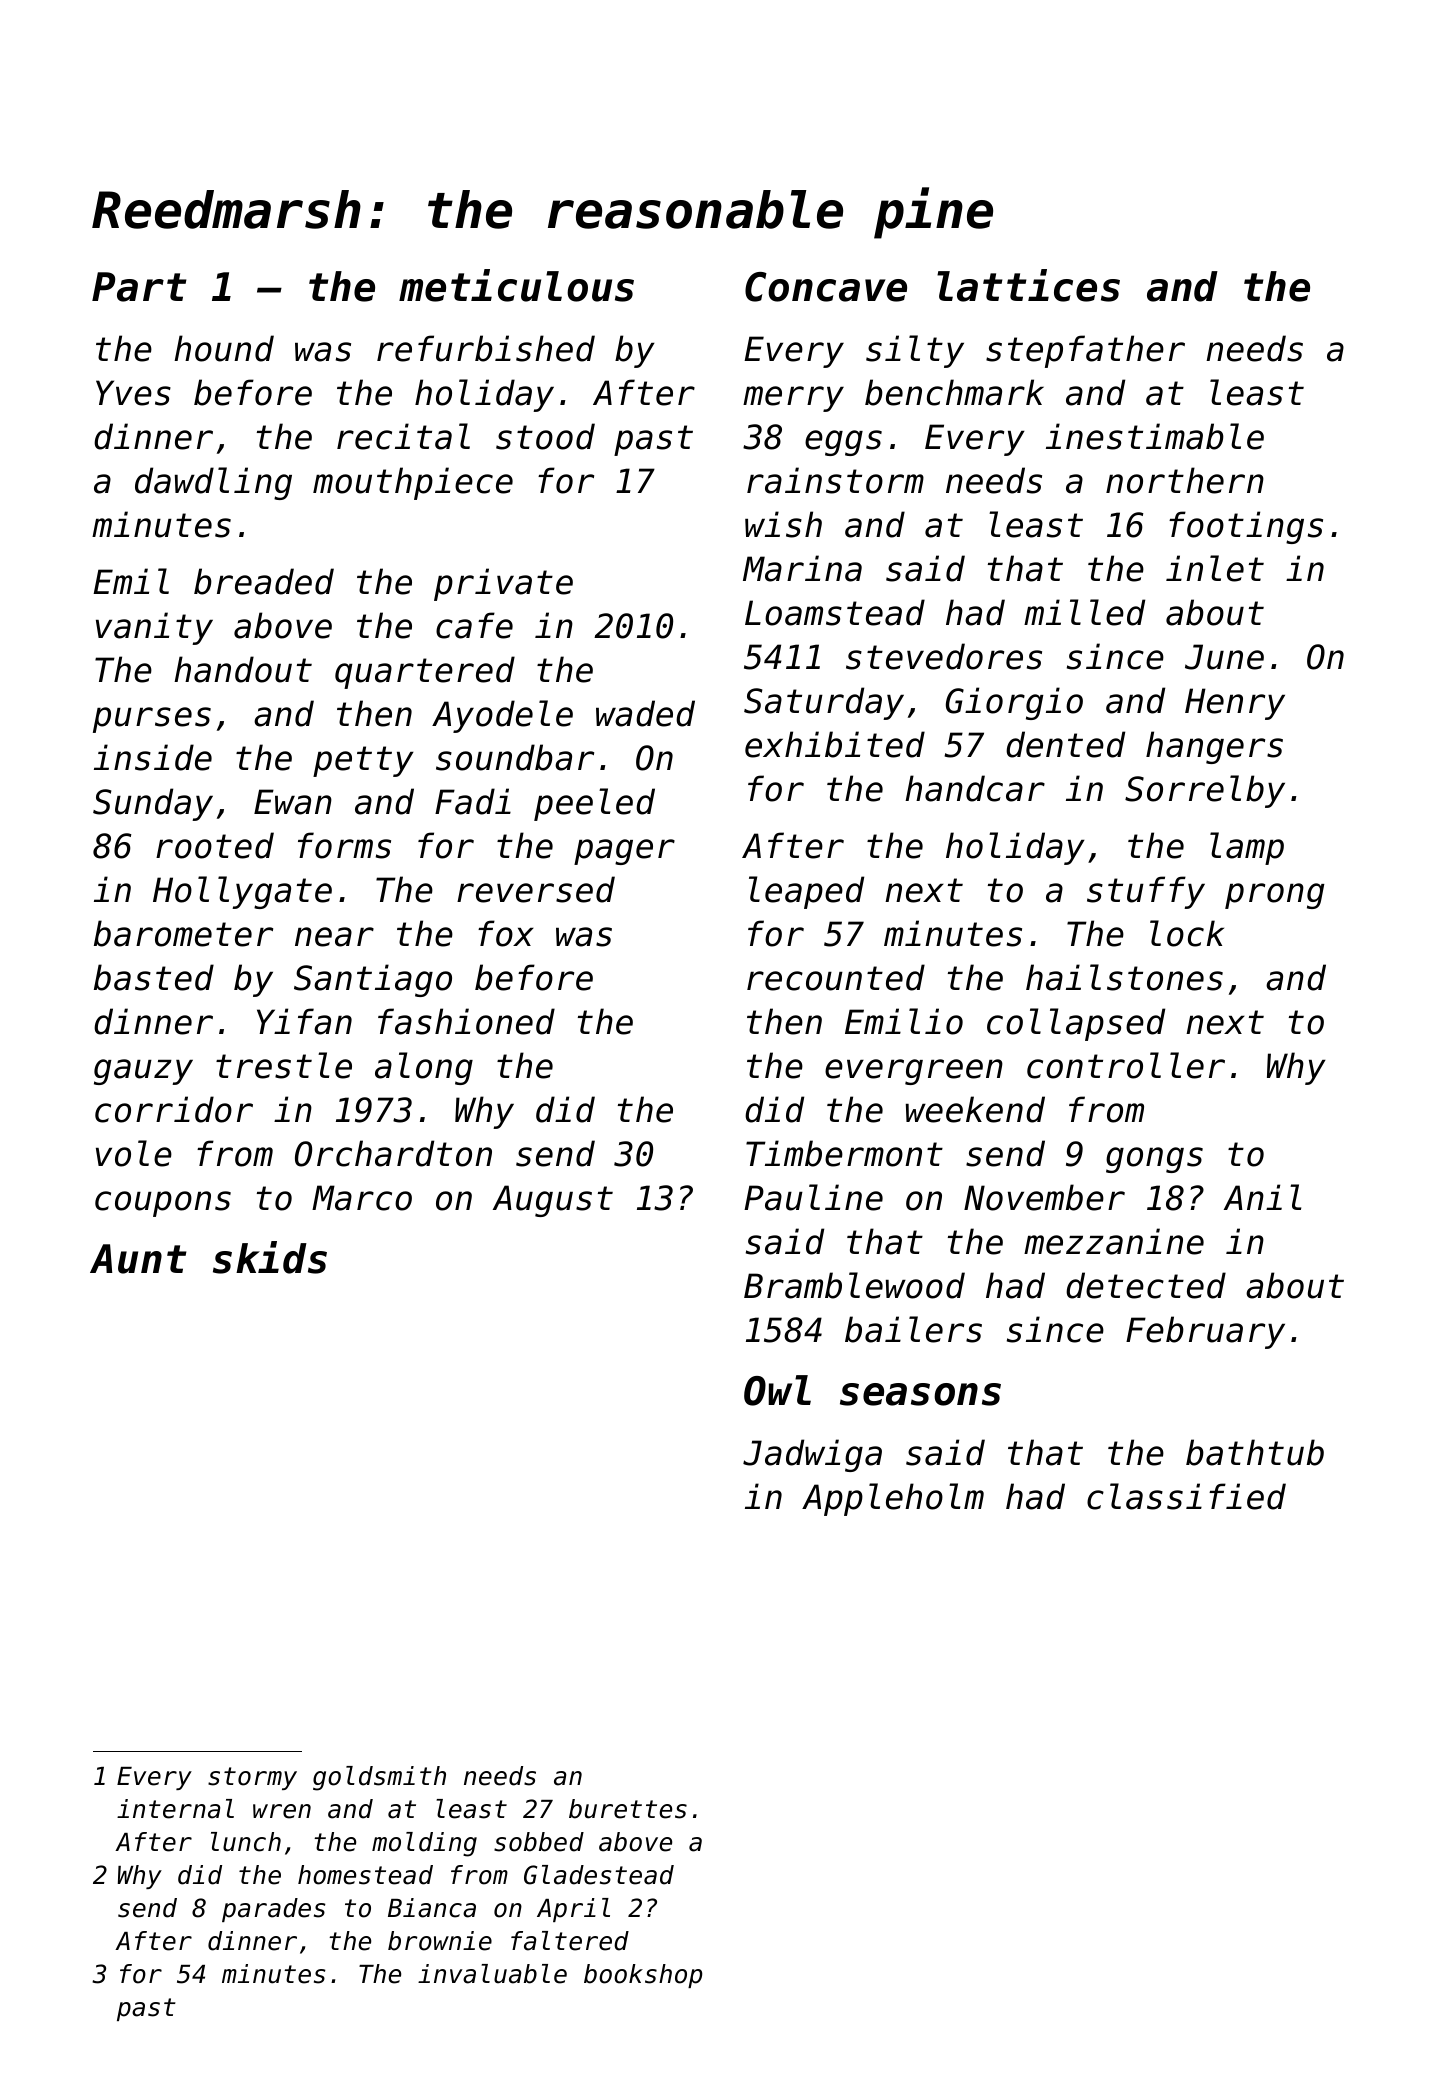 The height and width of the screenshot is (2100, 1450). I want to click on basted, so click(154, 977).
